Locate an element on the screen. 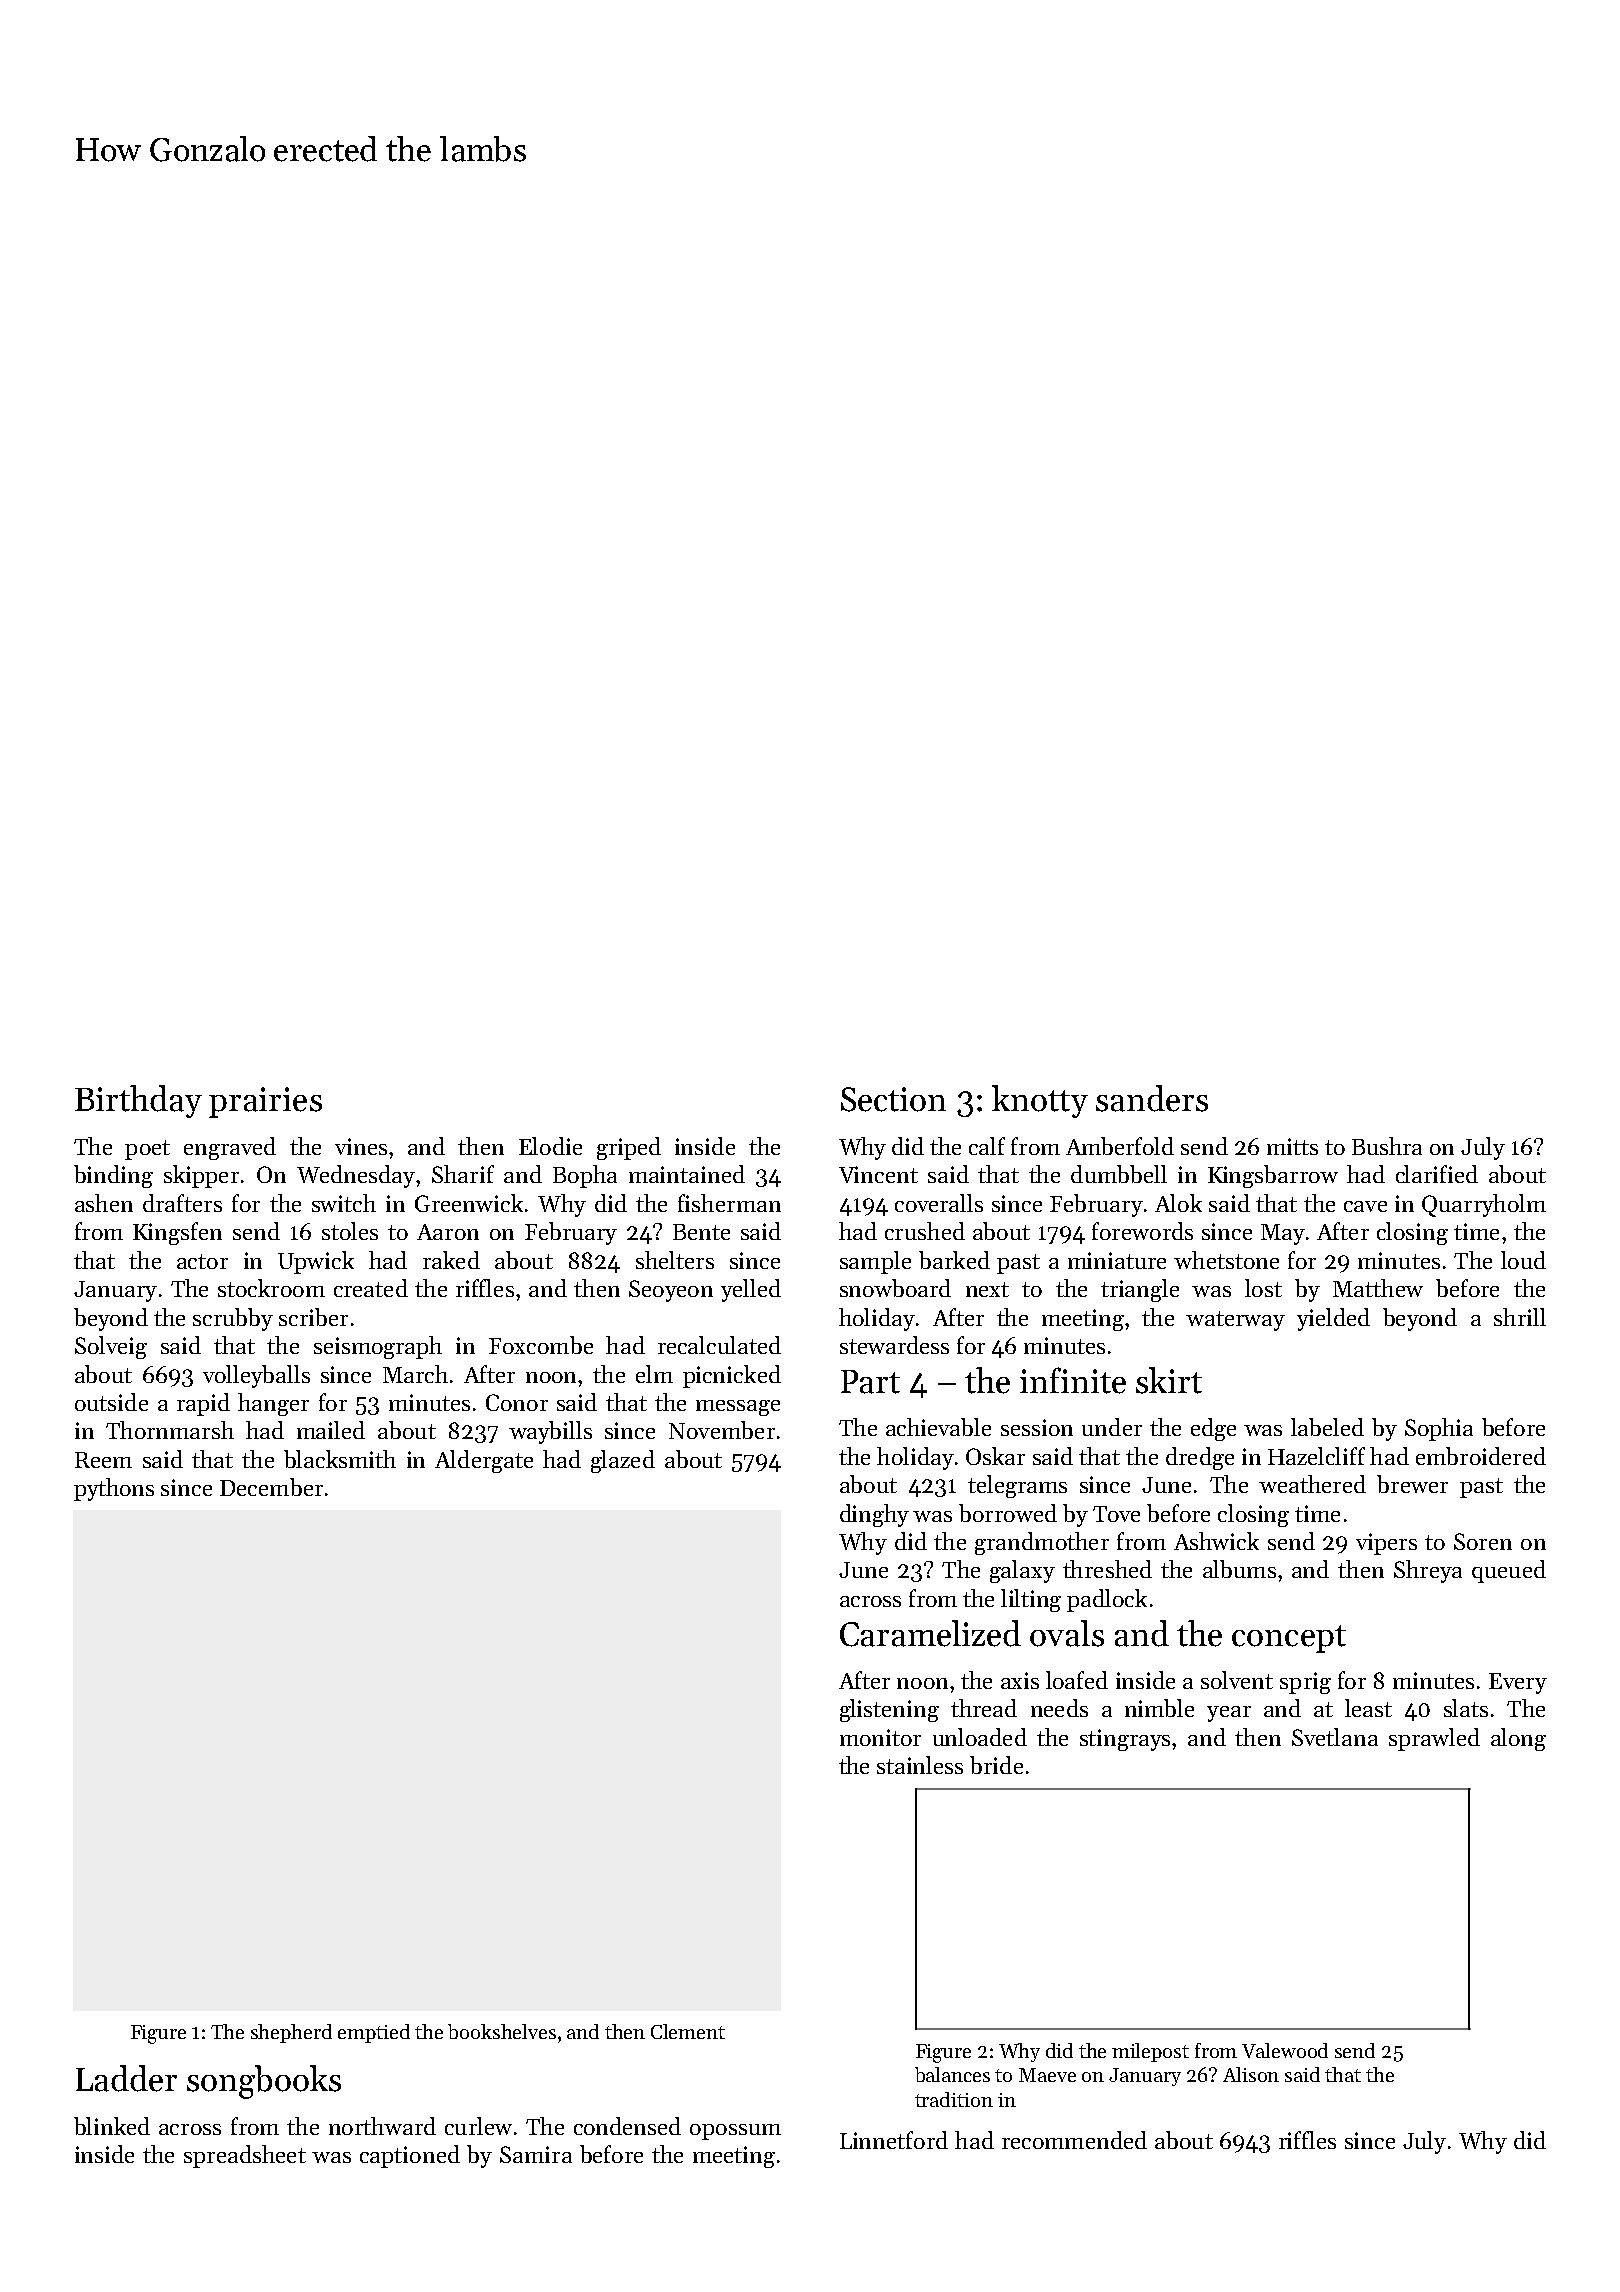 This screenshot has height=2292, width=1620. Birthday is located at coordinates (138, 1101).
